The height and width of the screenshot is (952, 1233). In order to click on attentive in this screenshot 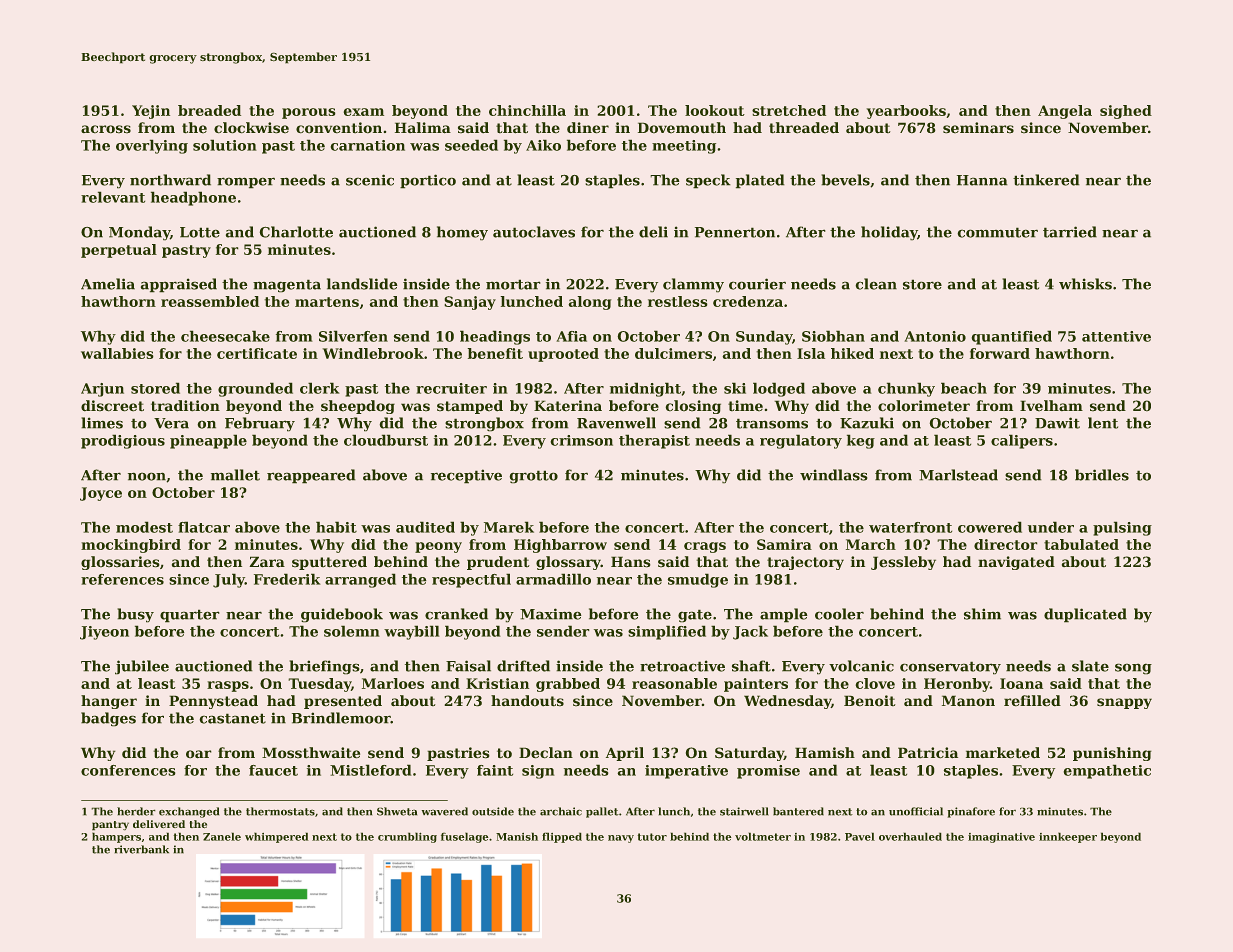, I will do `click(1116, 336)`.
